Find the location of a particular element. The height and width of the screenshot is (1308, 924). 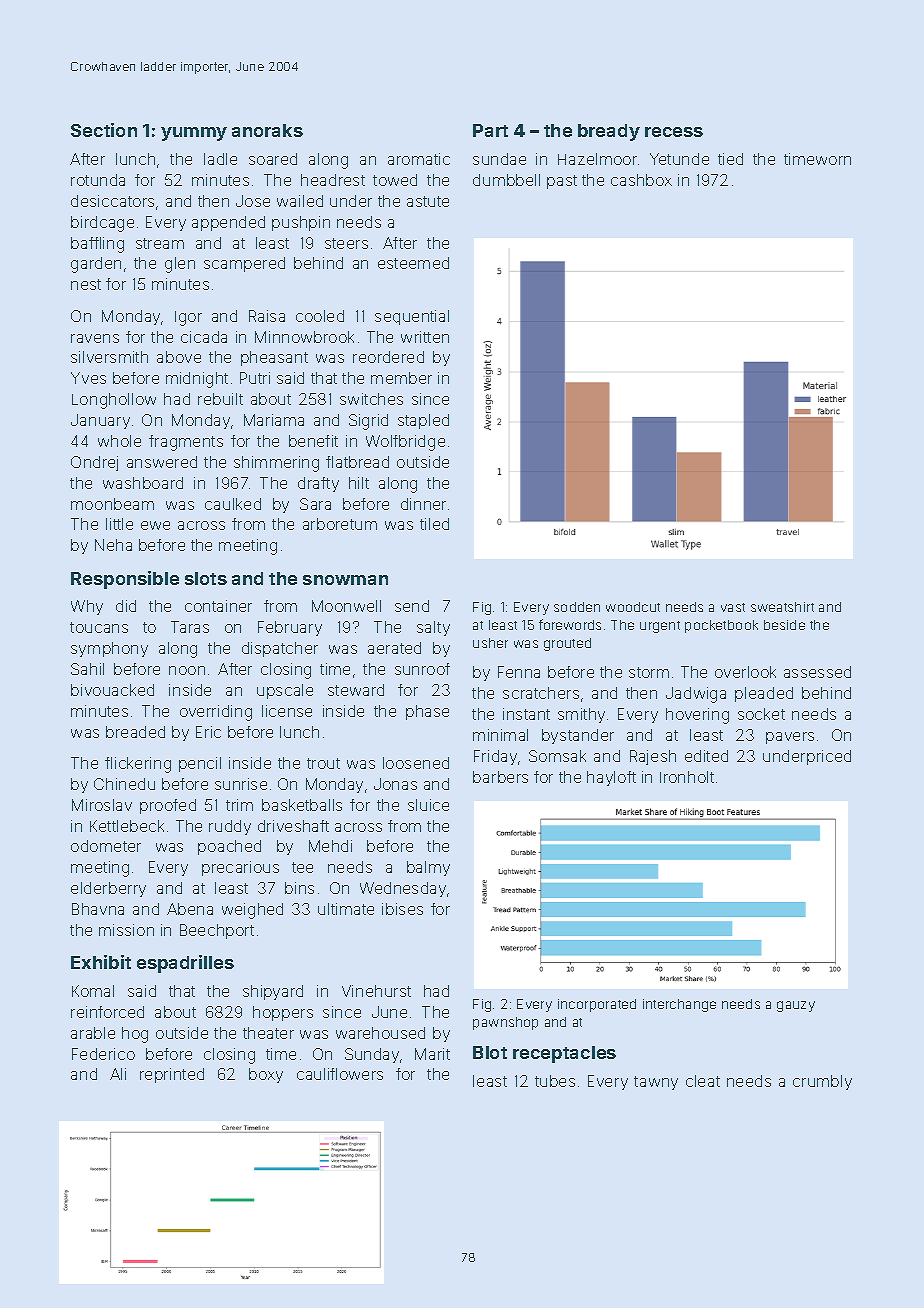

tied is located at coordinates (730, 159).
